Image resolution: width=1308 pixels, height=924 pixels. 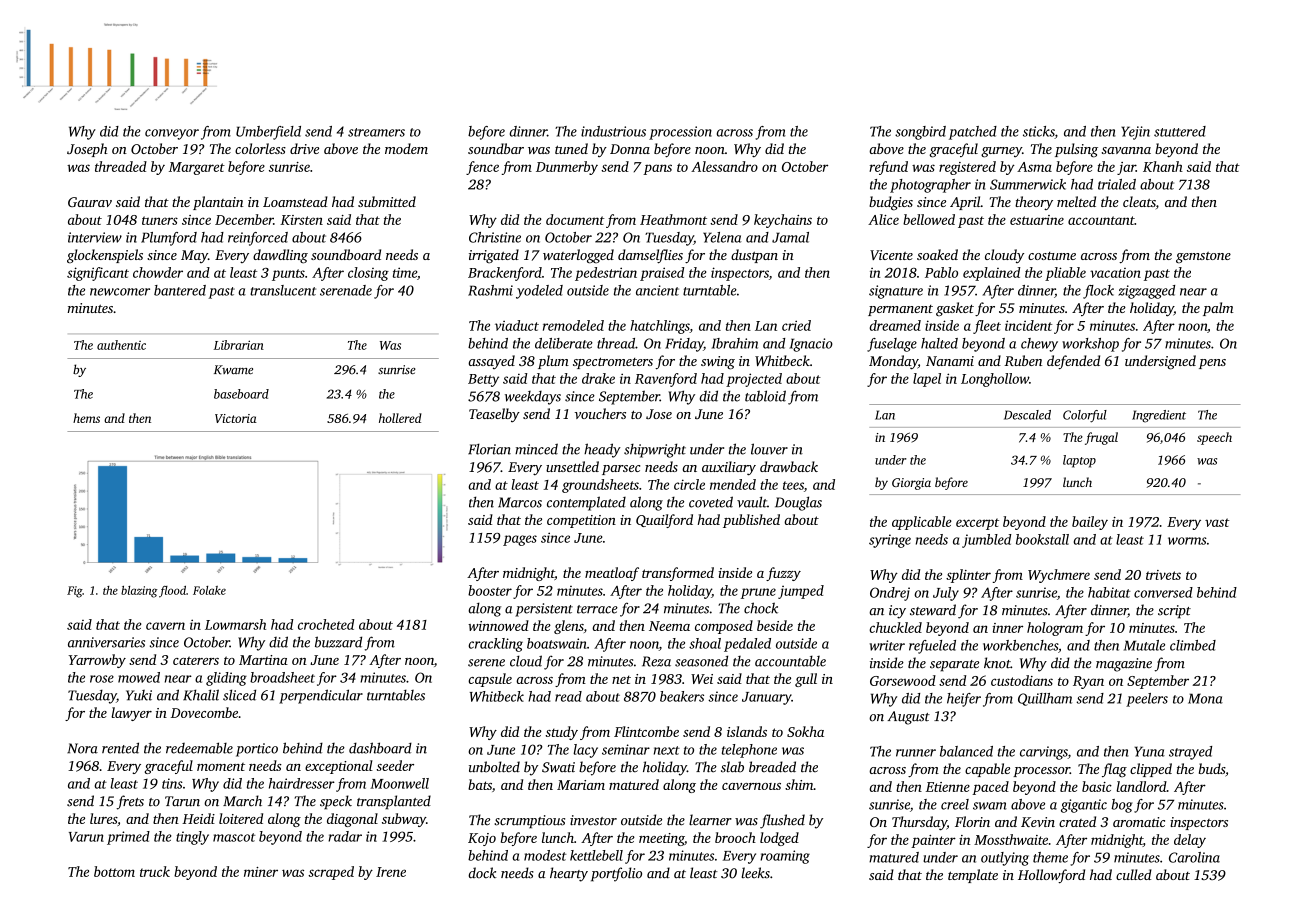 What do you see at coordinates (801, 592) in the document?
I see `jumped` at bounding box center [801, 592].
